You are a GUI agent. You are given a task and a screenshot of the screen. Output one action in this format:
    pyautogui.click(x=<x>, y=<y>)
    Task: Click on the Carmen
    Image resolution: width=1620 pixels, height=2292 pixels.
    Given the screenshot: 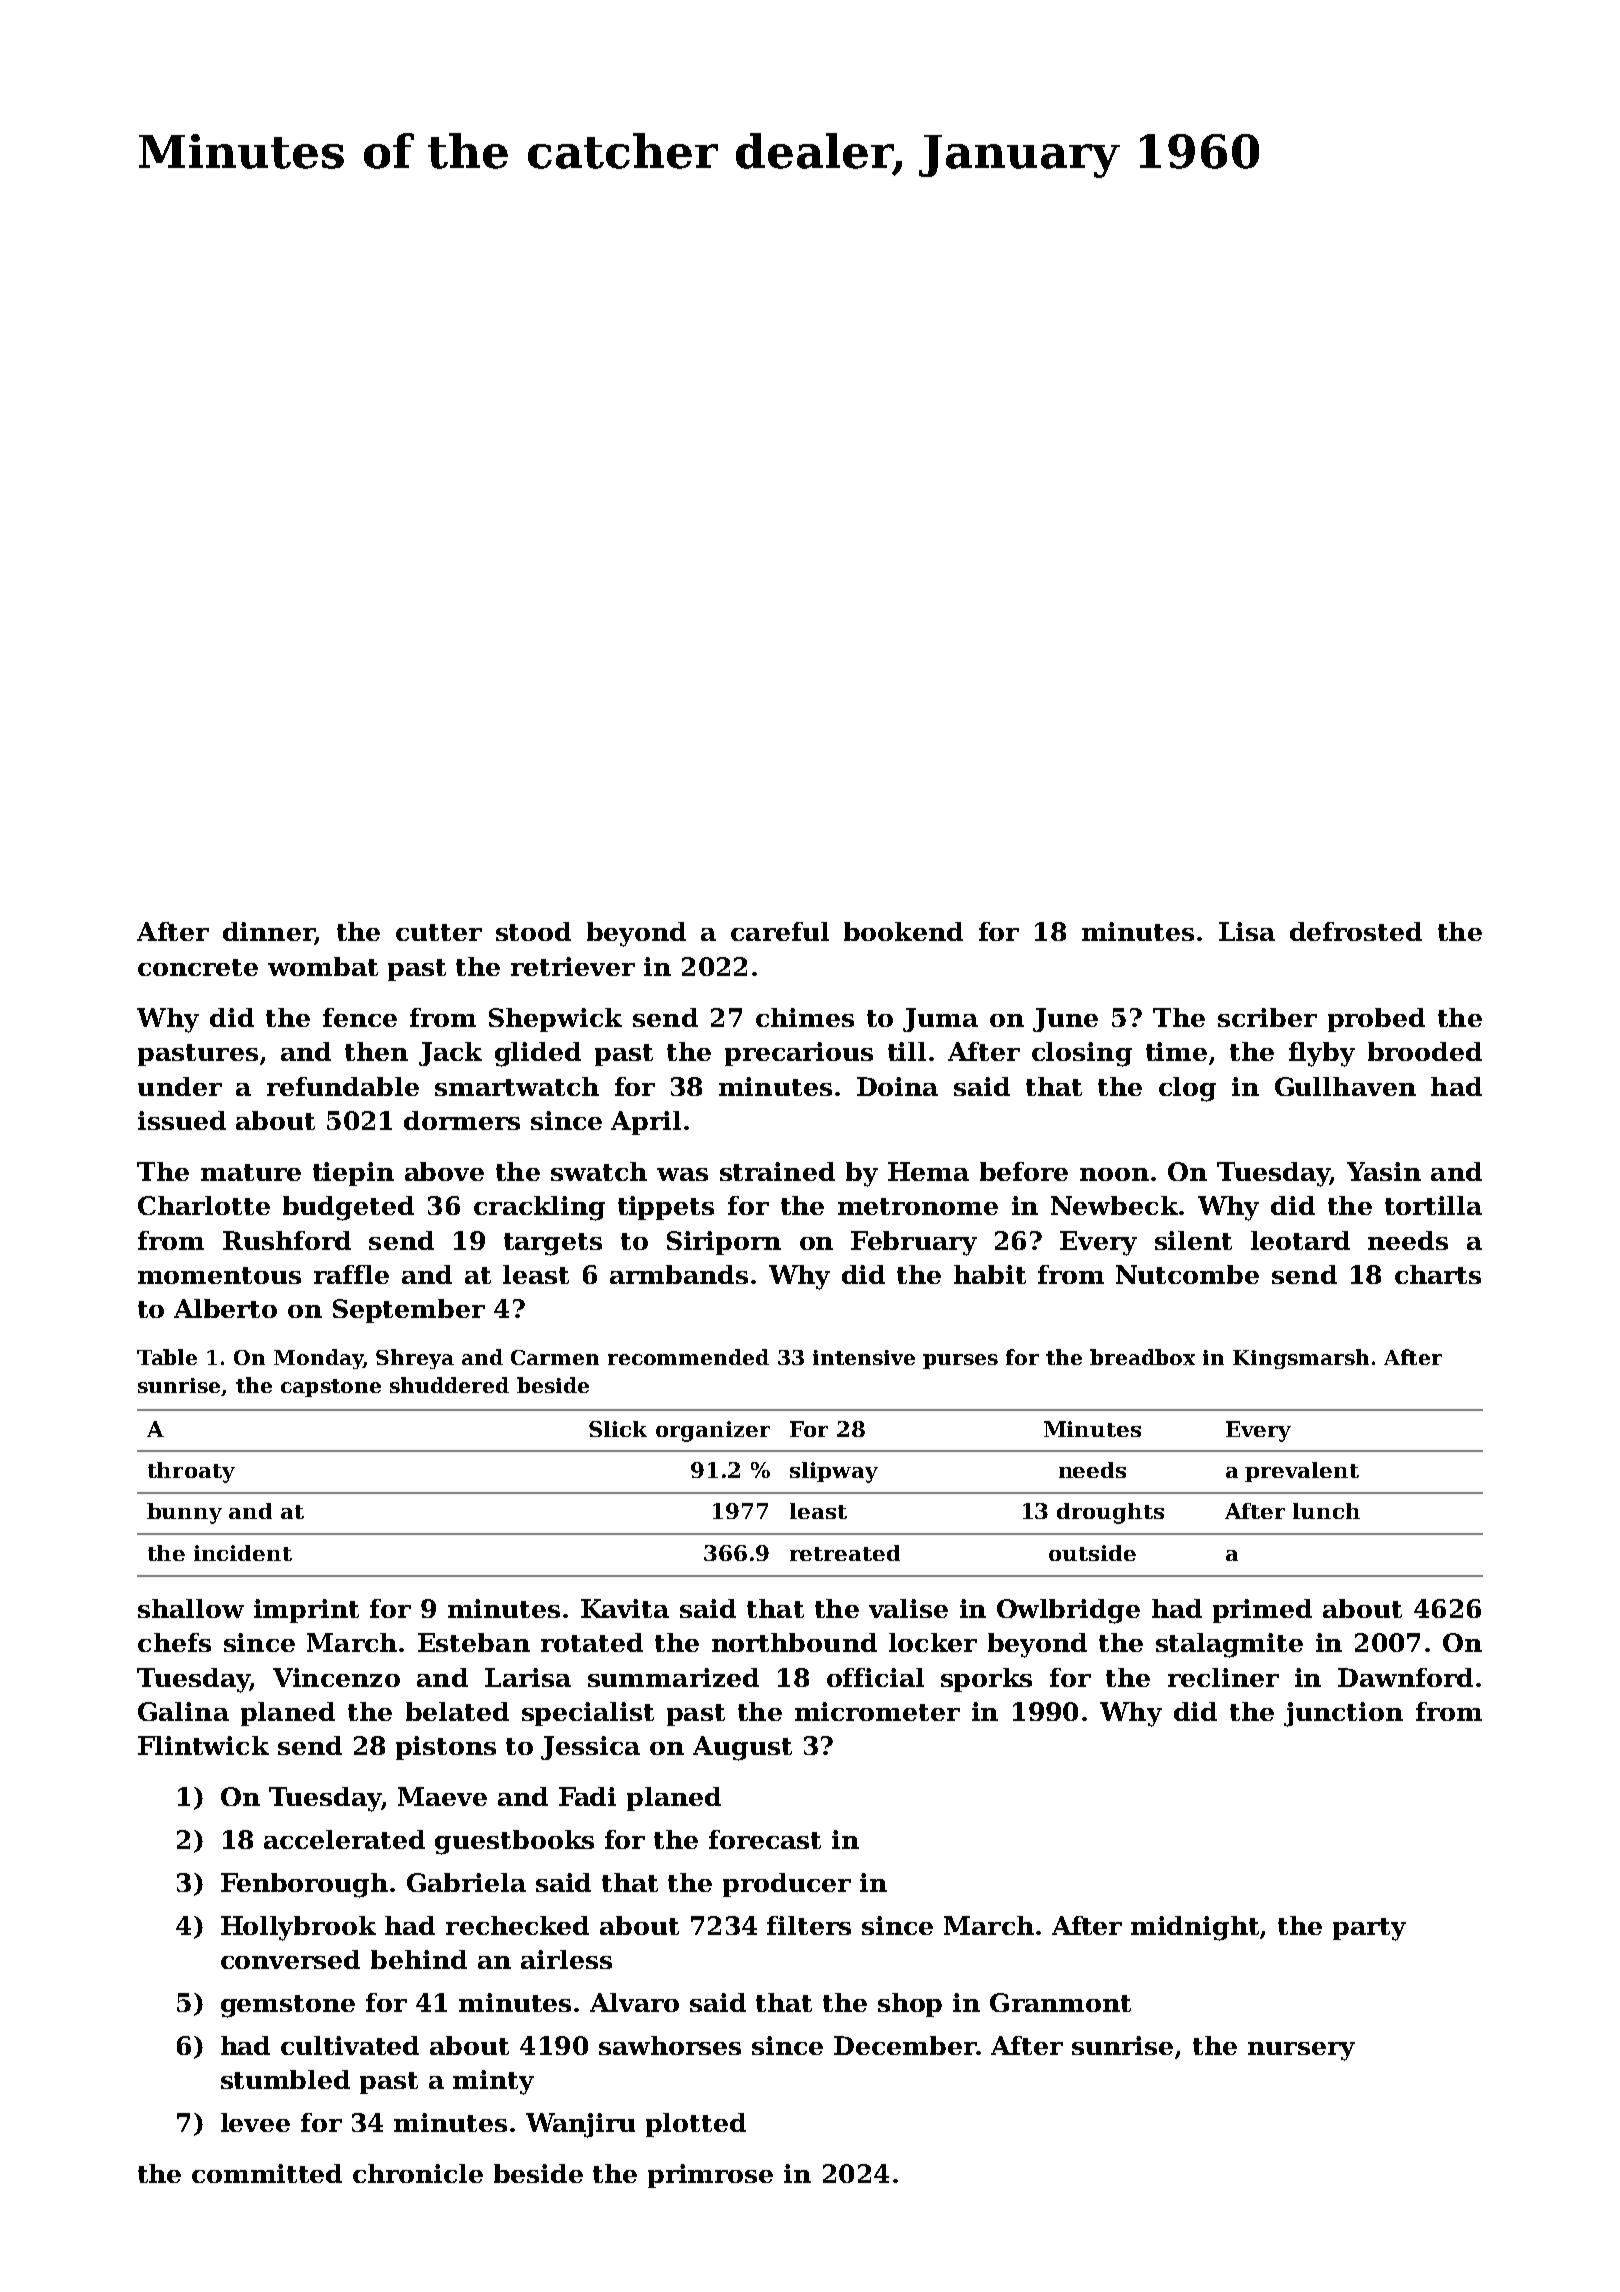 What is the action you would take?
    pyautogui.click(x=555, y=1357)
